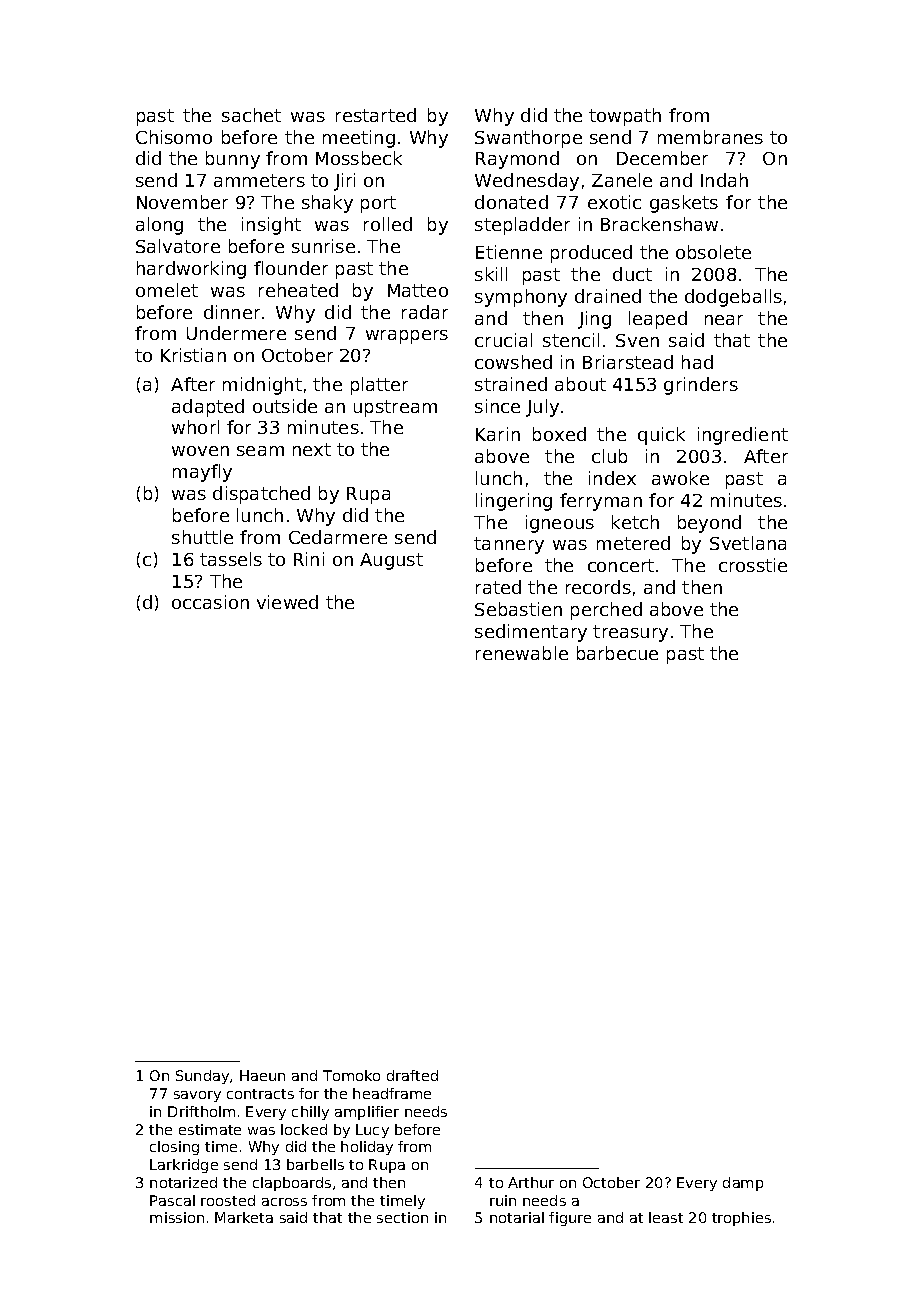 The height and width of the screenshot is (1314, 924). What do you see at coordinates (210, 602) in the screenshot?
I see `occasion` at bounding box center [210, 602].
